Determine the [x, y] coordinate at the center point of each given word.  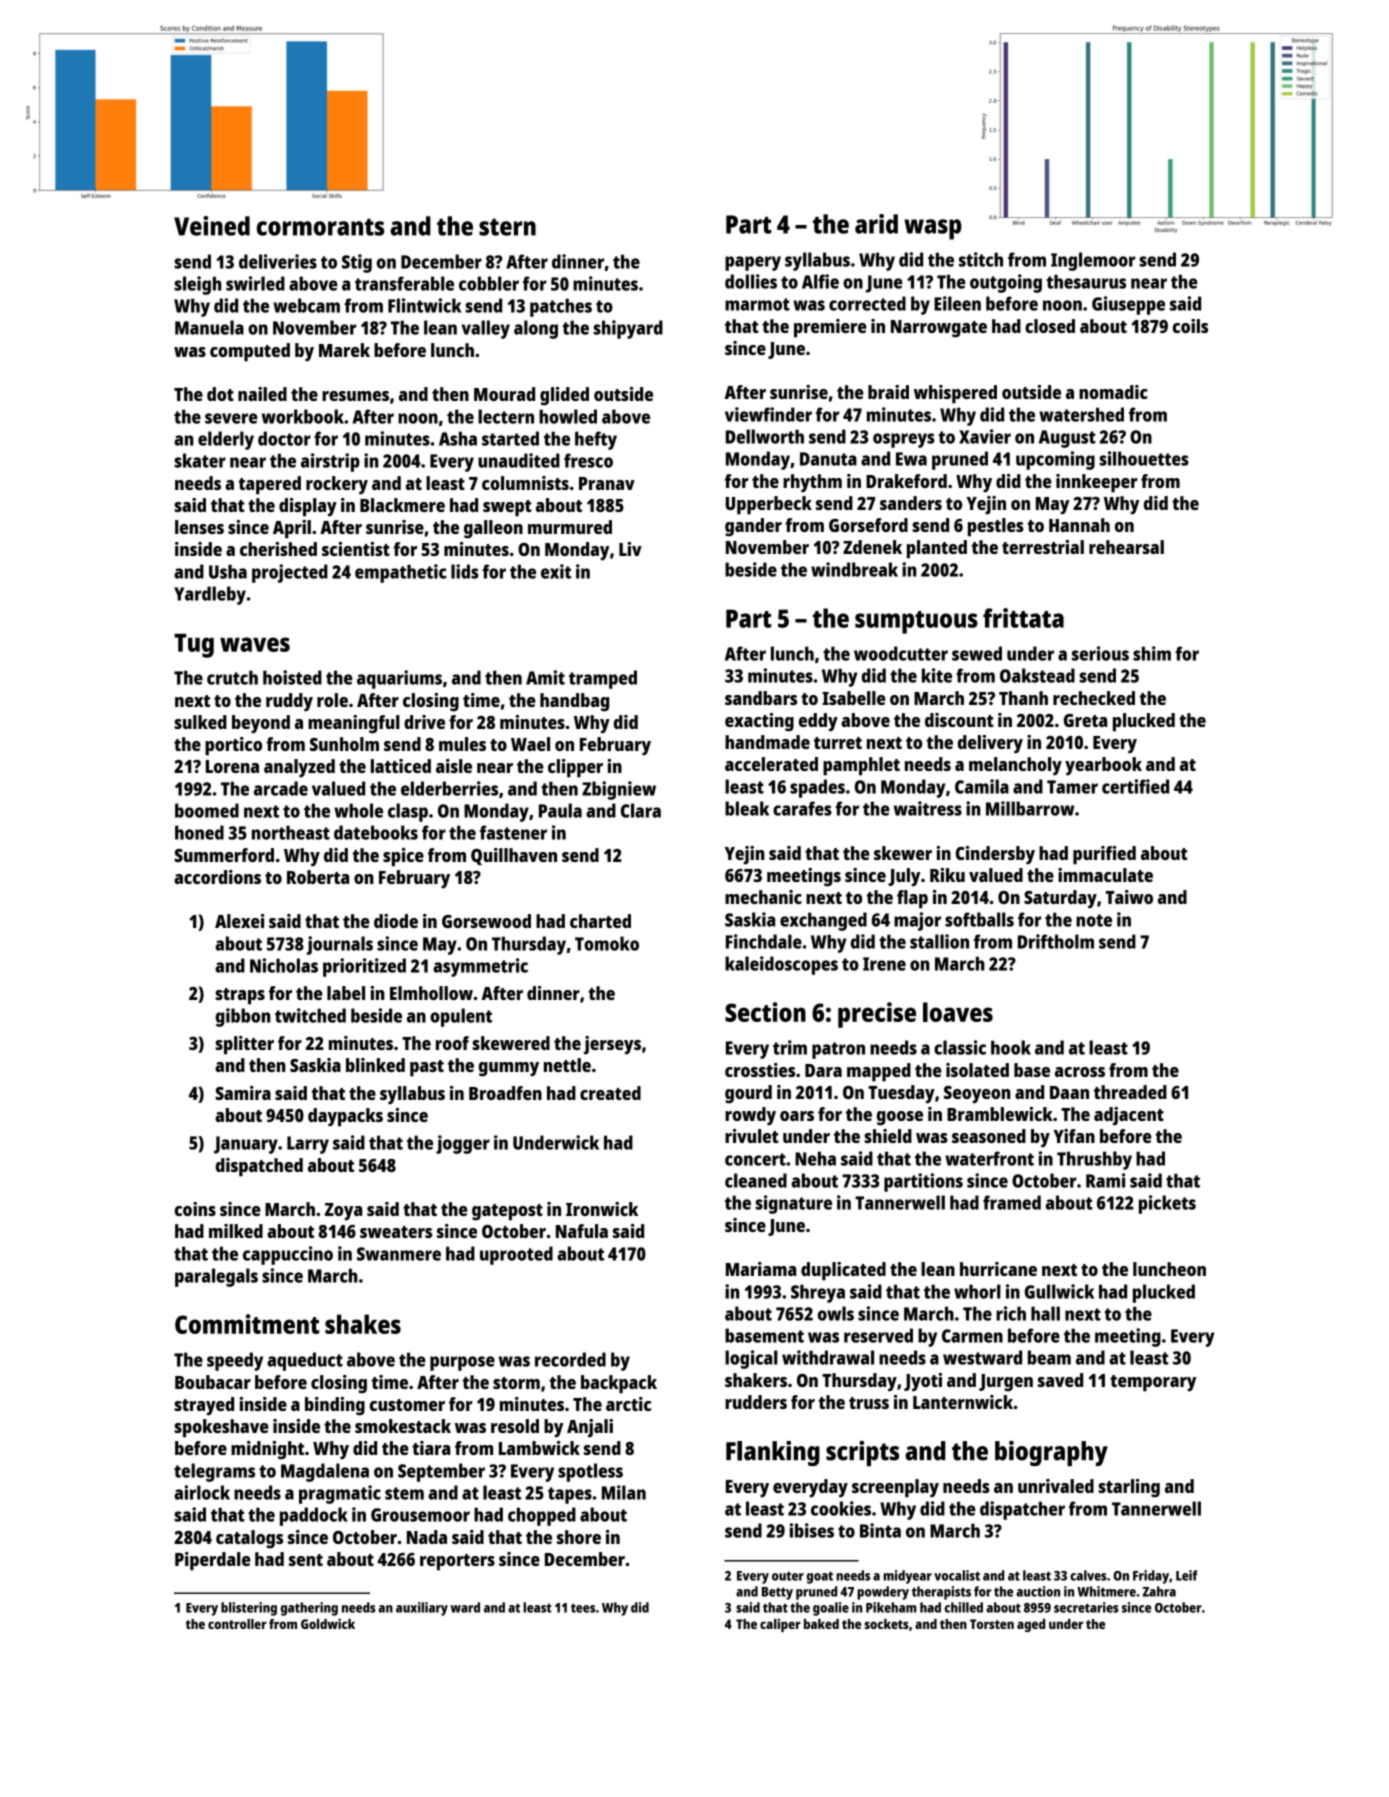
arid [876, 224]
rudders [756, 1402]
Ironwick [602, 1209]
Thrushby [1094, 1160]
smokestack [403, 1426]
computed [250, 352]
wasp [933, 229]
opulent [461, 1017]
